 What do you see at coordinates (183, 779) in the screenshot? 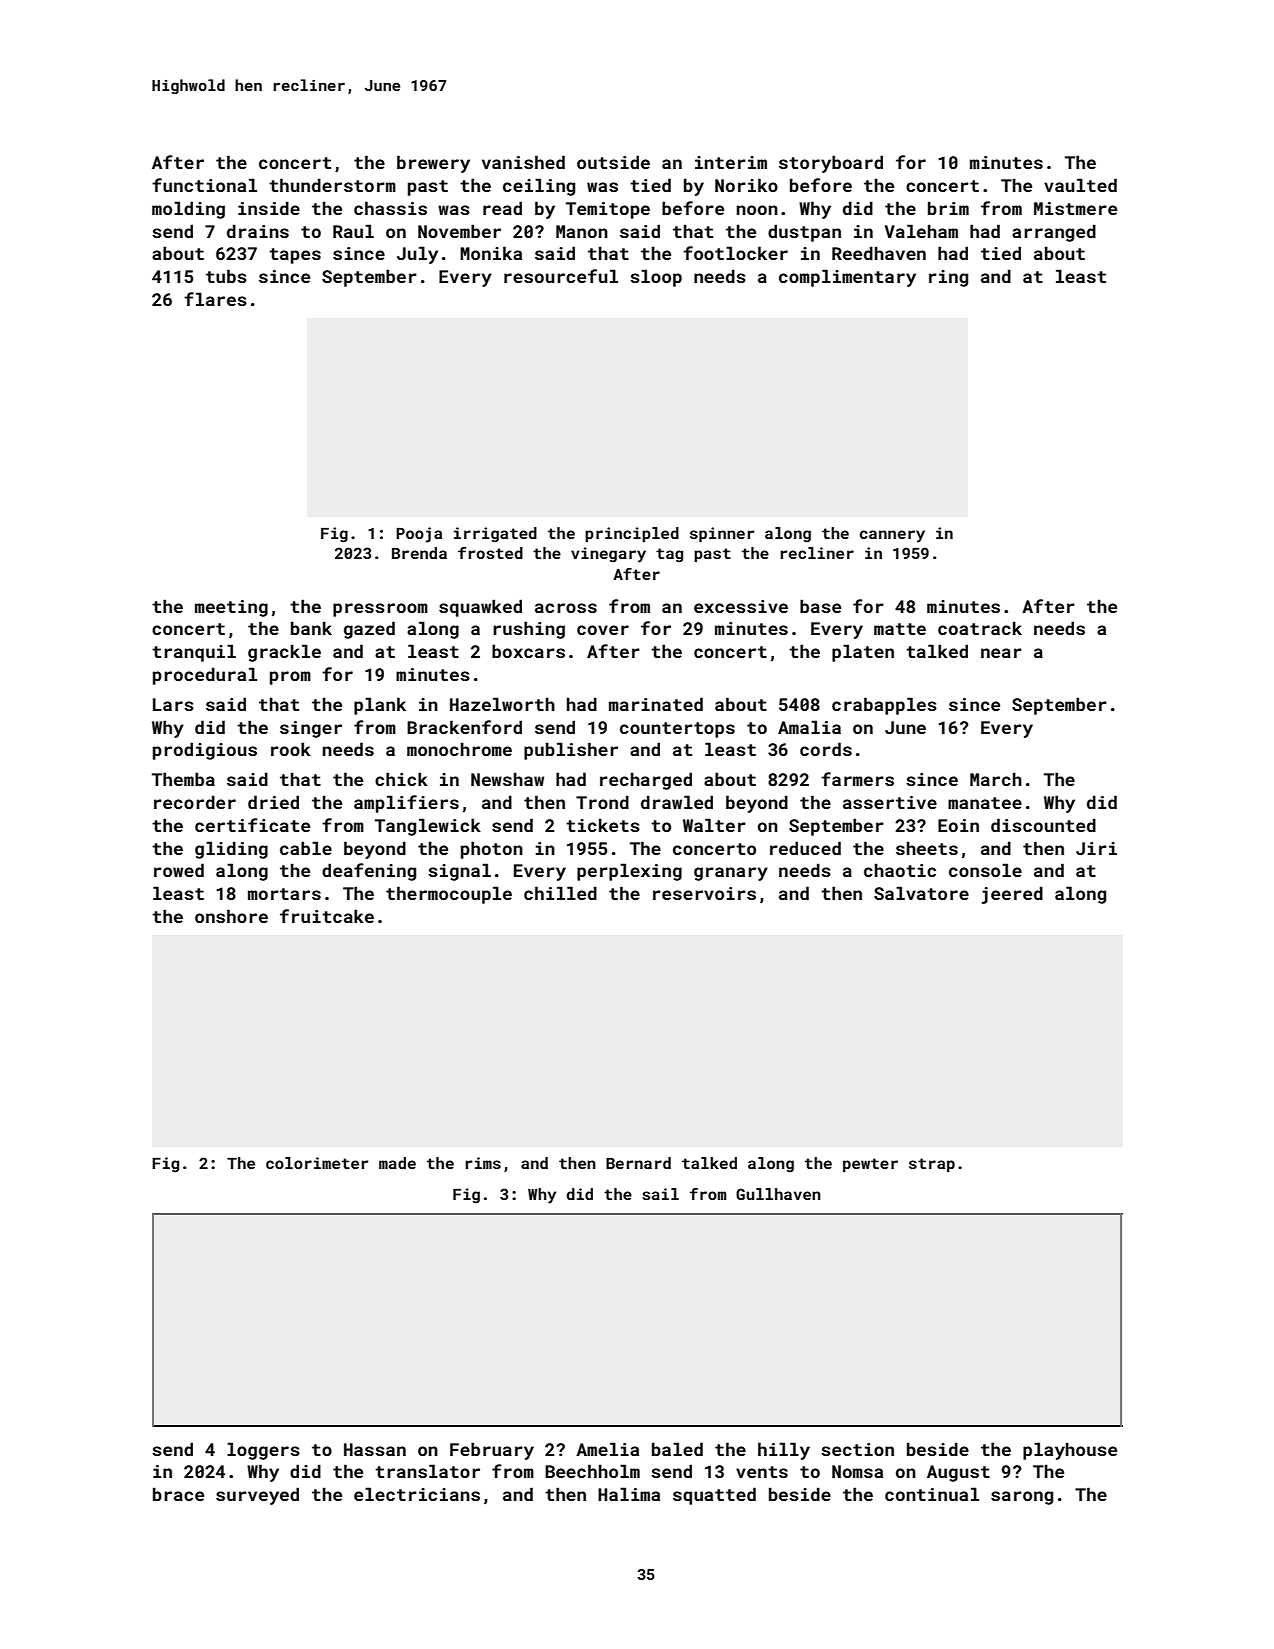
I see `Themba` at bounding box center [183, 779].
